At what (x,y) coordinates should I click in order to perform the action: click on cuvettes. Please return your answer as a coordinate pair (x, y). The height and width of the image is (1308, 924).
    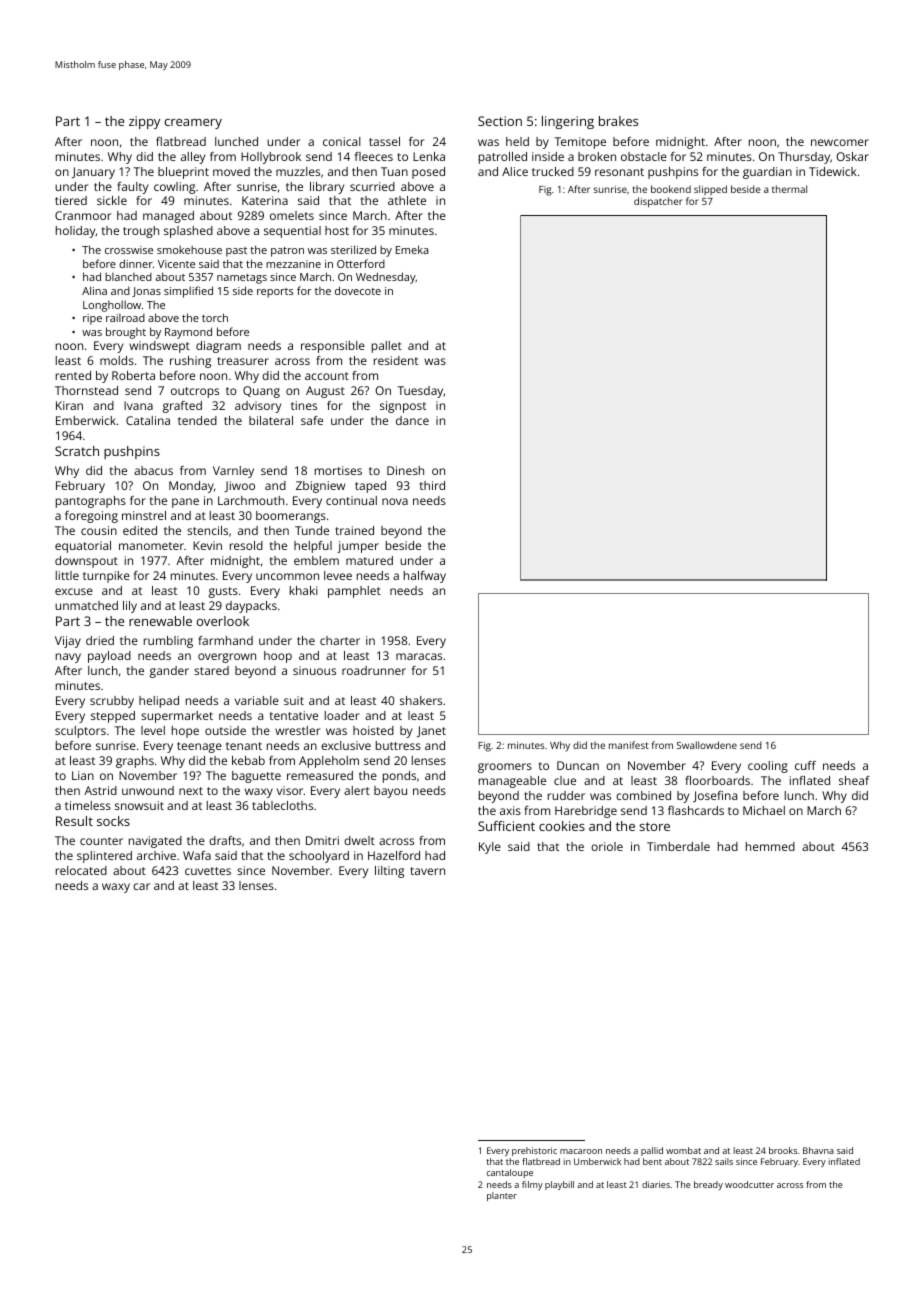
    Looking at the image, I should click on (208, 871).
